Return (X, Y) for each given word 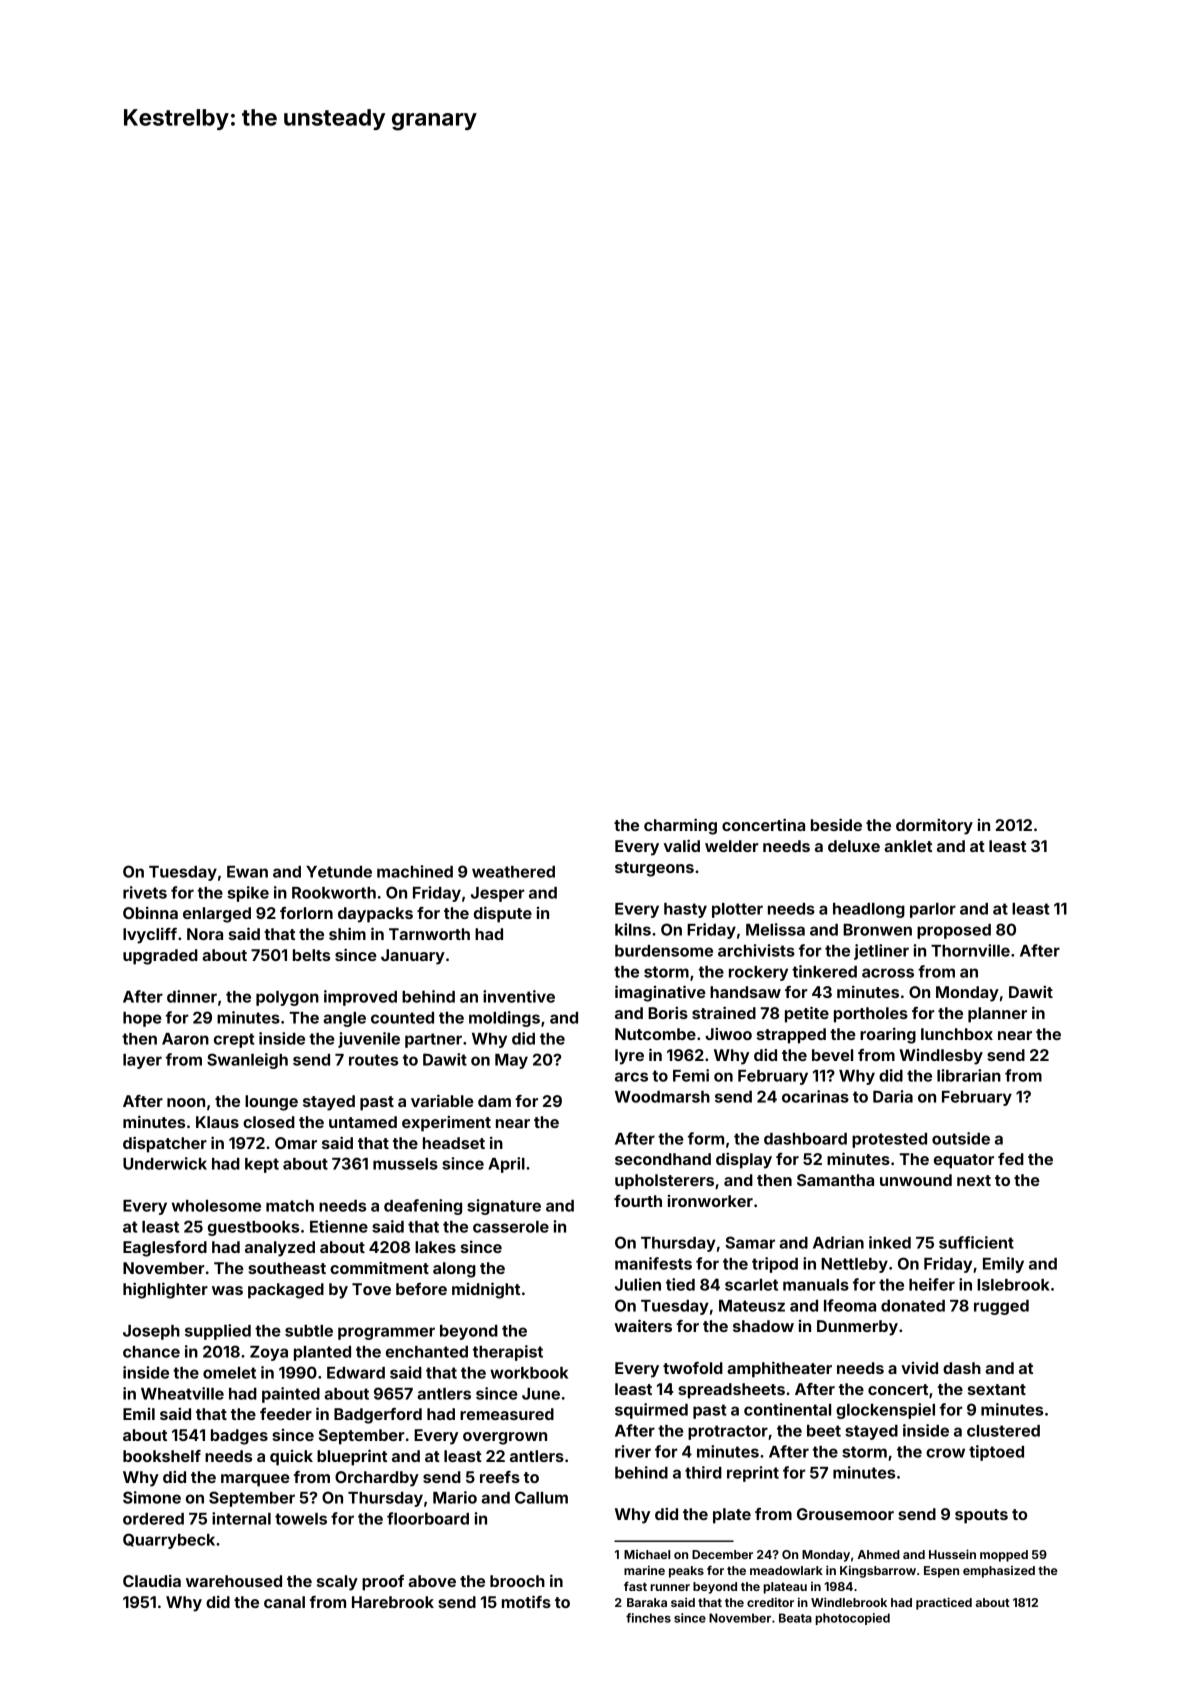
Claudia (152, 1581)
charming (680, 826)
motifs (526, 1601)
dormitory (934, 827)
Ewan (247, 872)
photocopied (852, 1619)
